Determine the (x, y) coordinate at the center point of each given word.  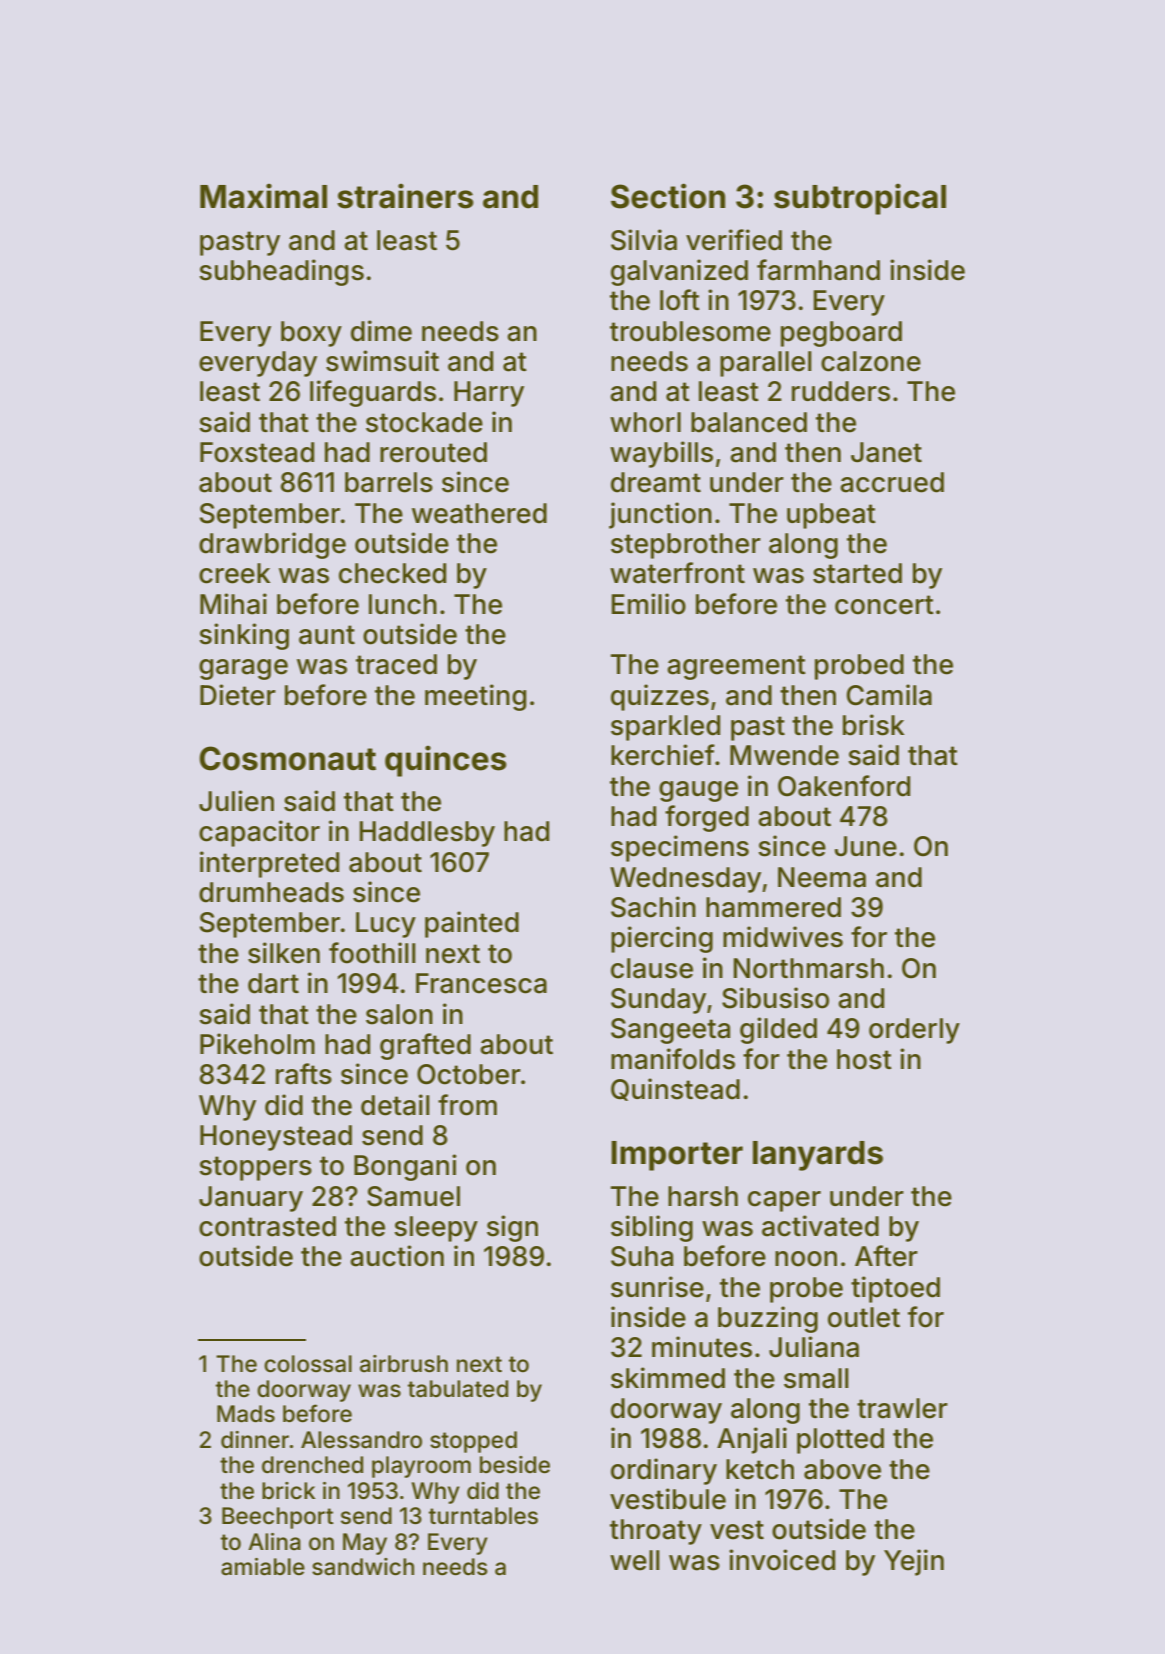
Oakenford (844, 786)
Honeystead (276, 1138)
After (886, 1256)
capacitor (259, 833)
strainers (405, 196)
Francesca (481, 983)
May (365, 1544)
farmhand (818, 270)
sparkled (665, 728)
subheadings (281, 272)
